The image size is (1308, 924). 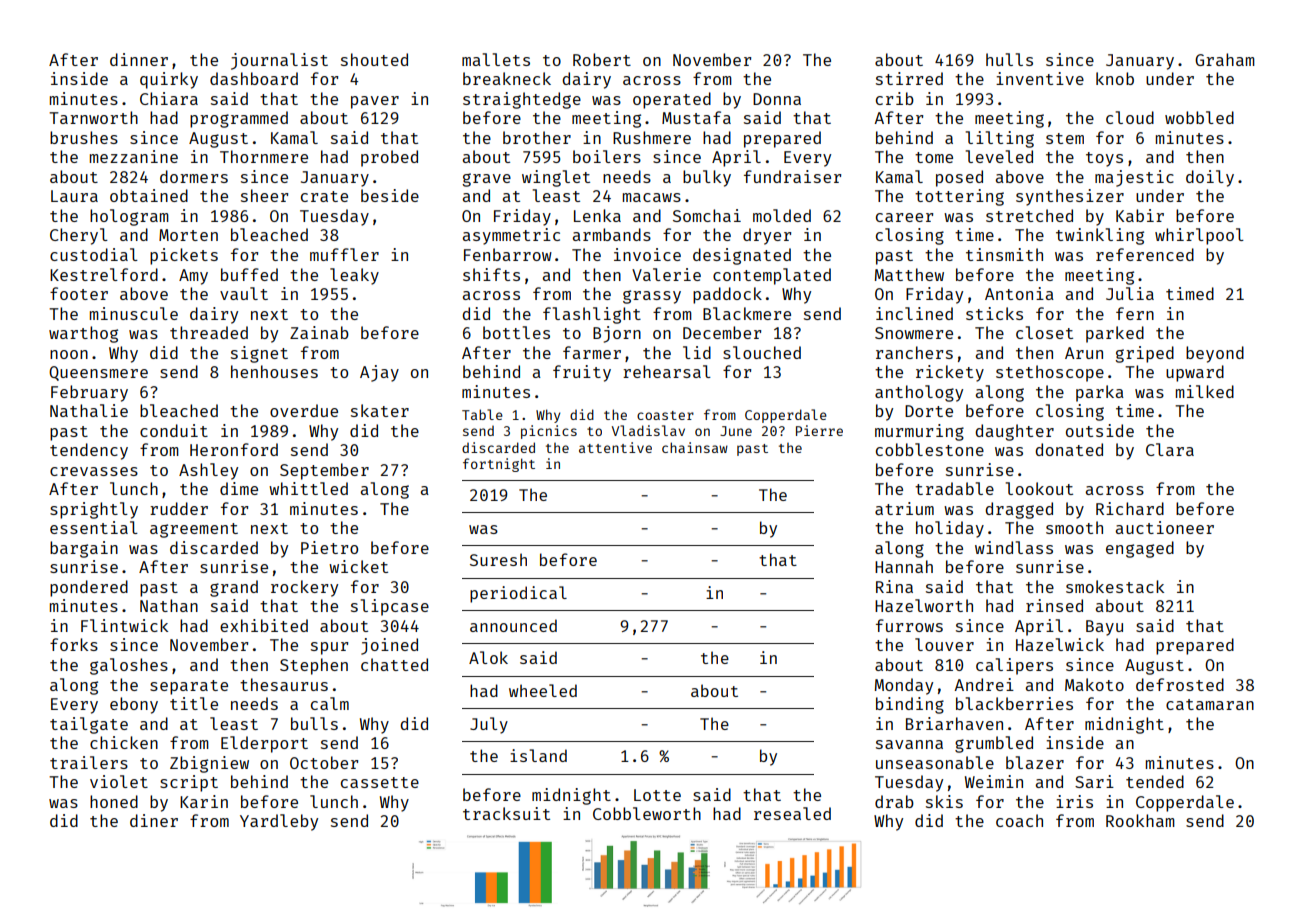 What do you see at coordinates (194, 176) in the screenshot?
I see `dormers` at bounding box center [194, 176].
